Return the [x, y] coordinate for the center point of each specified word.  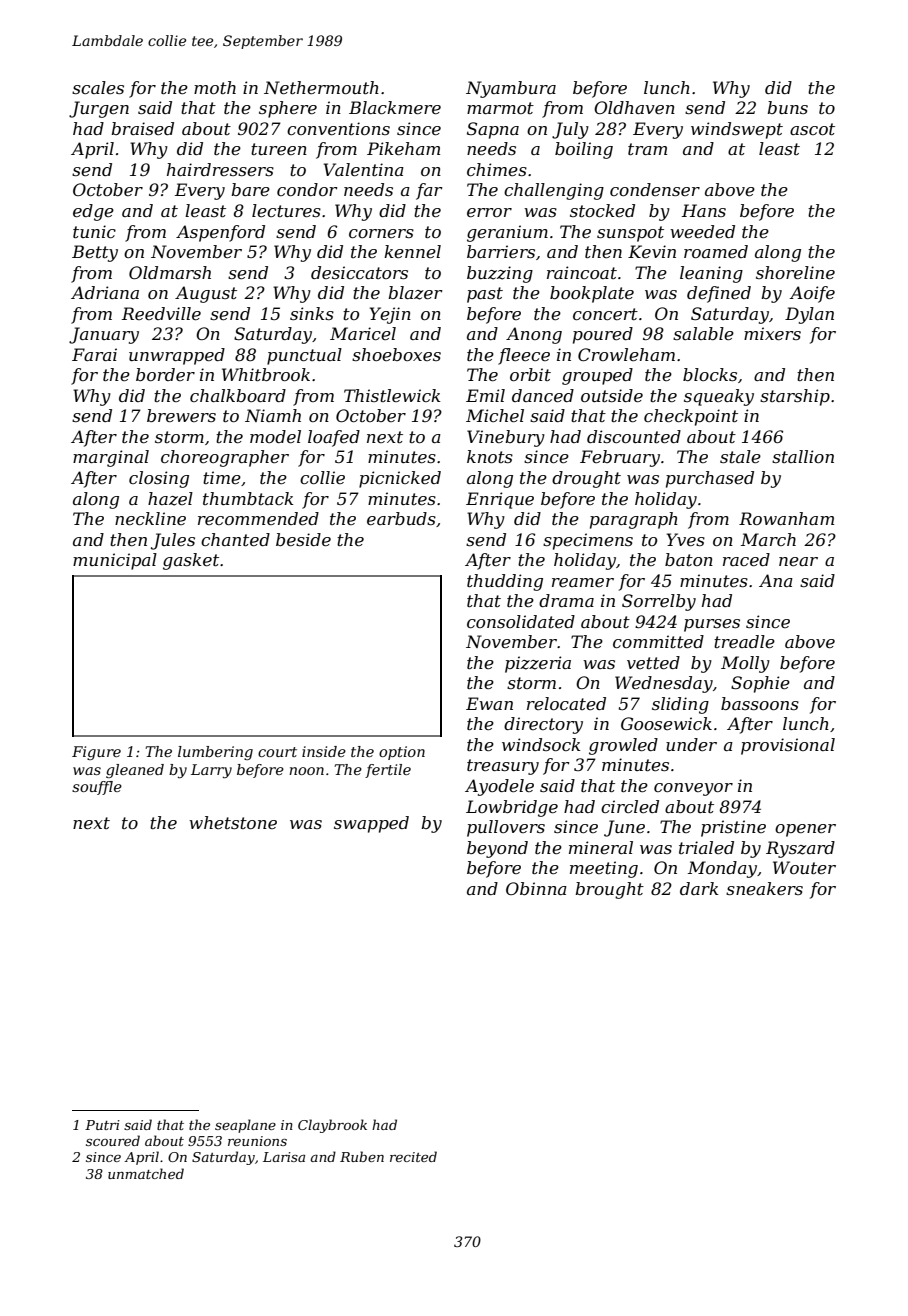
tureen [279, 149]
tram [647, 149]
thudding [505, 582]
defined [719, 294]
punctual [304, 356]
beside [303, 539]
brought [609, 890]
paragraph [634, 520]
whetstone [233, 822]
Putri [102, 1125]
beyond [497, 849]
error [489, 212]
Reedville [161, 313]
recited [413, 1156]
